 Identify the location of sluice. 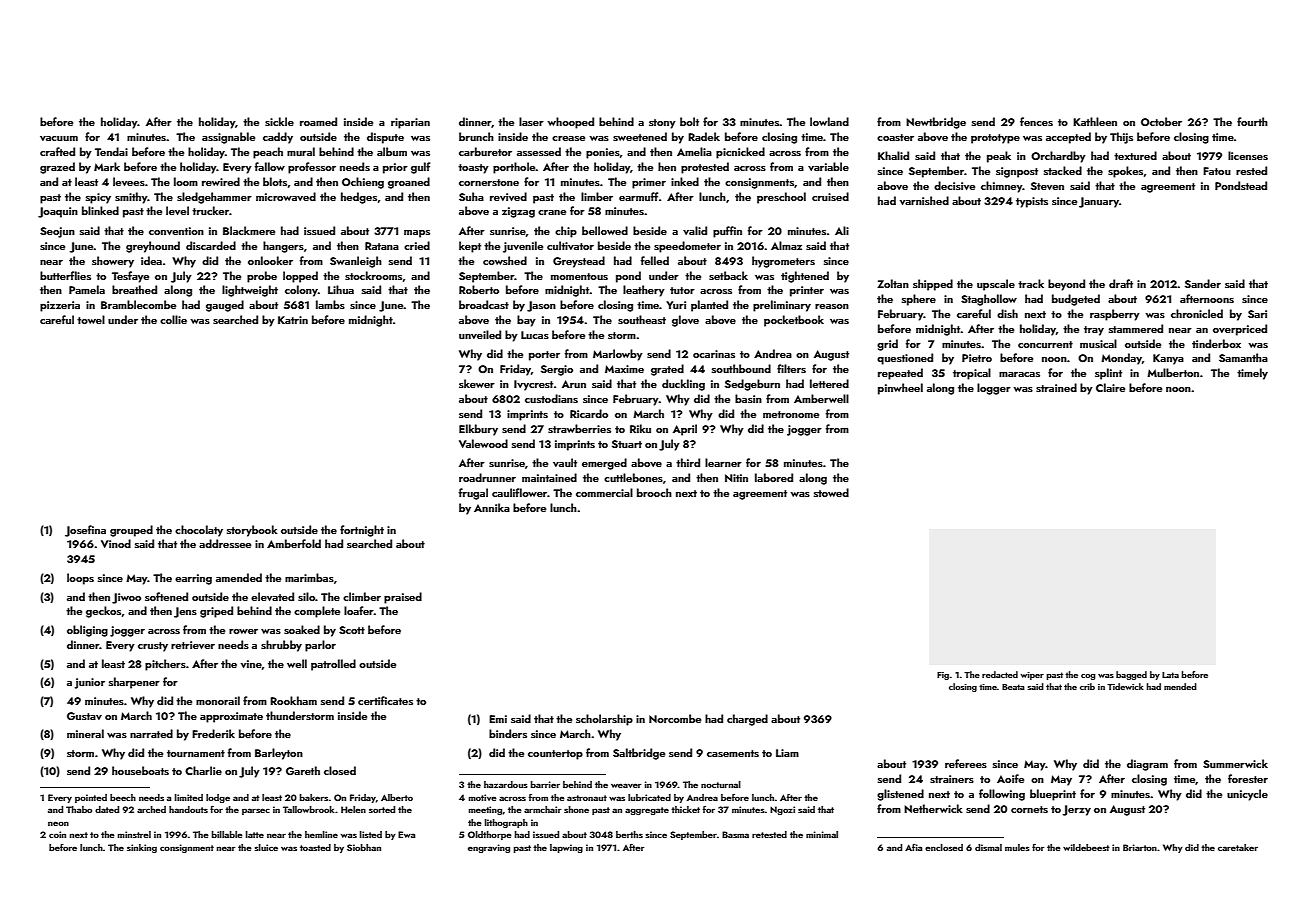
(266, 847).
